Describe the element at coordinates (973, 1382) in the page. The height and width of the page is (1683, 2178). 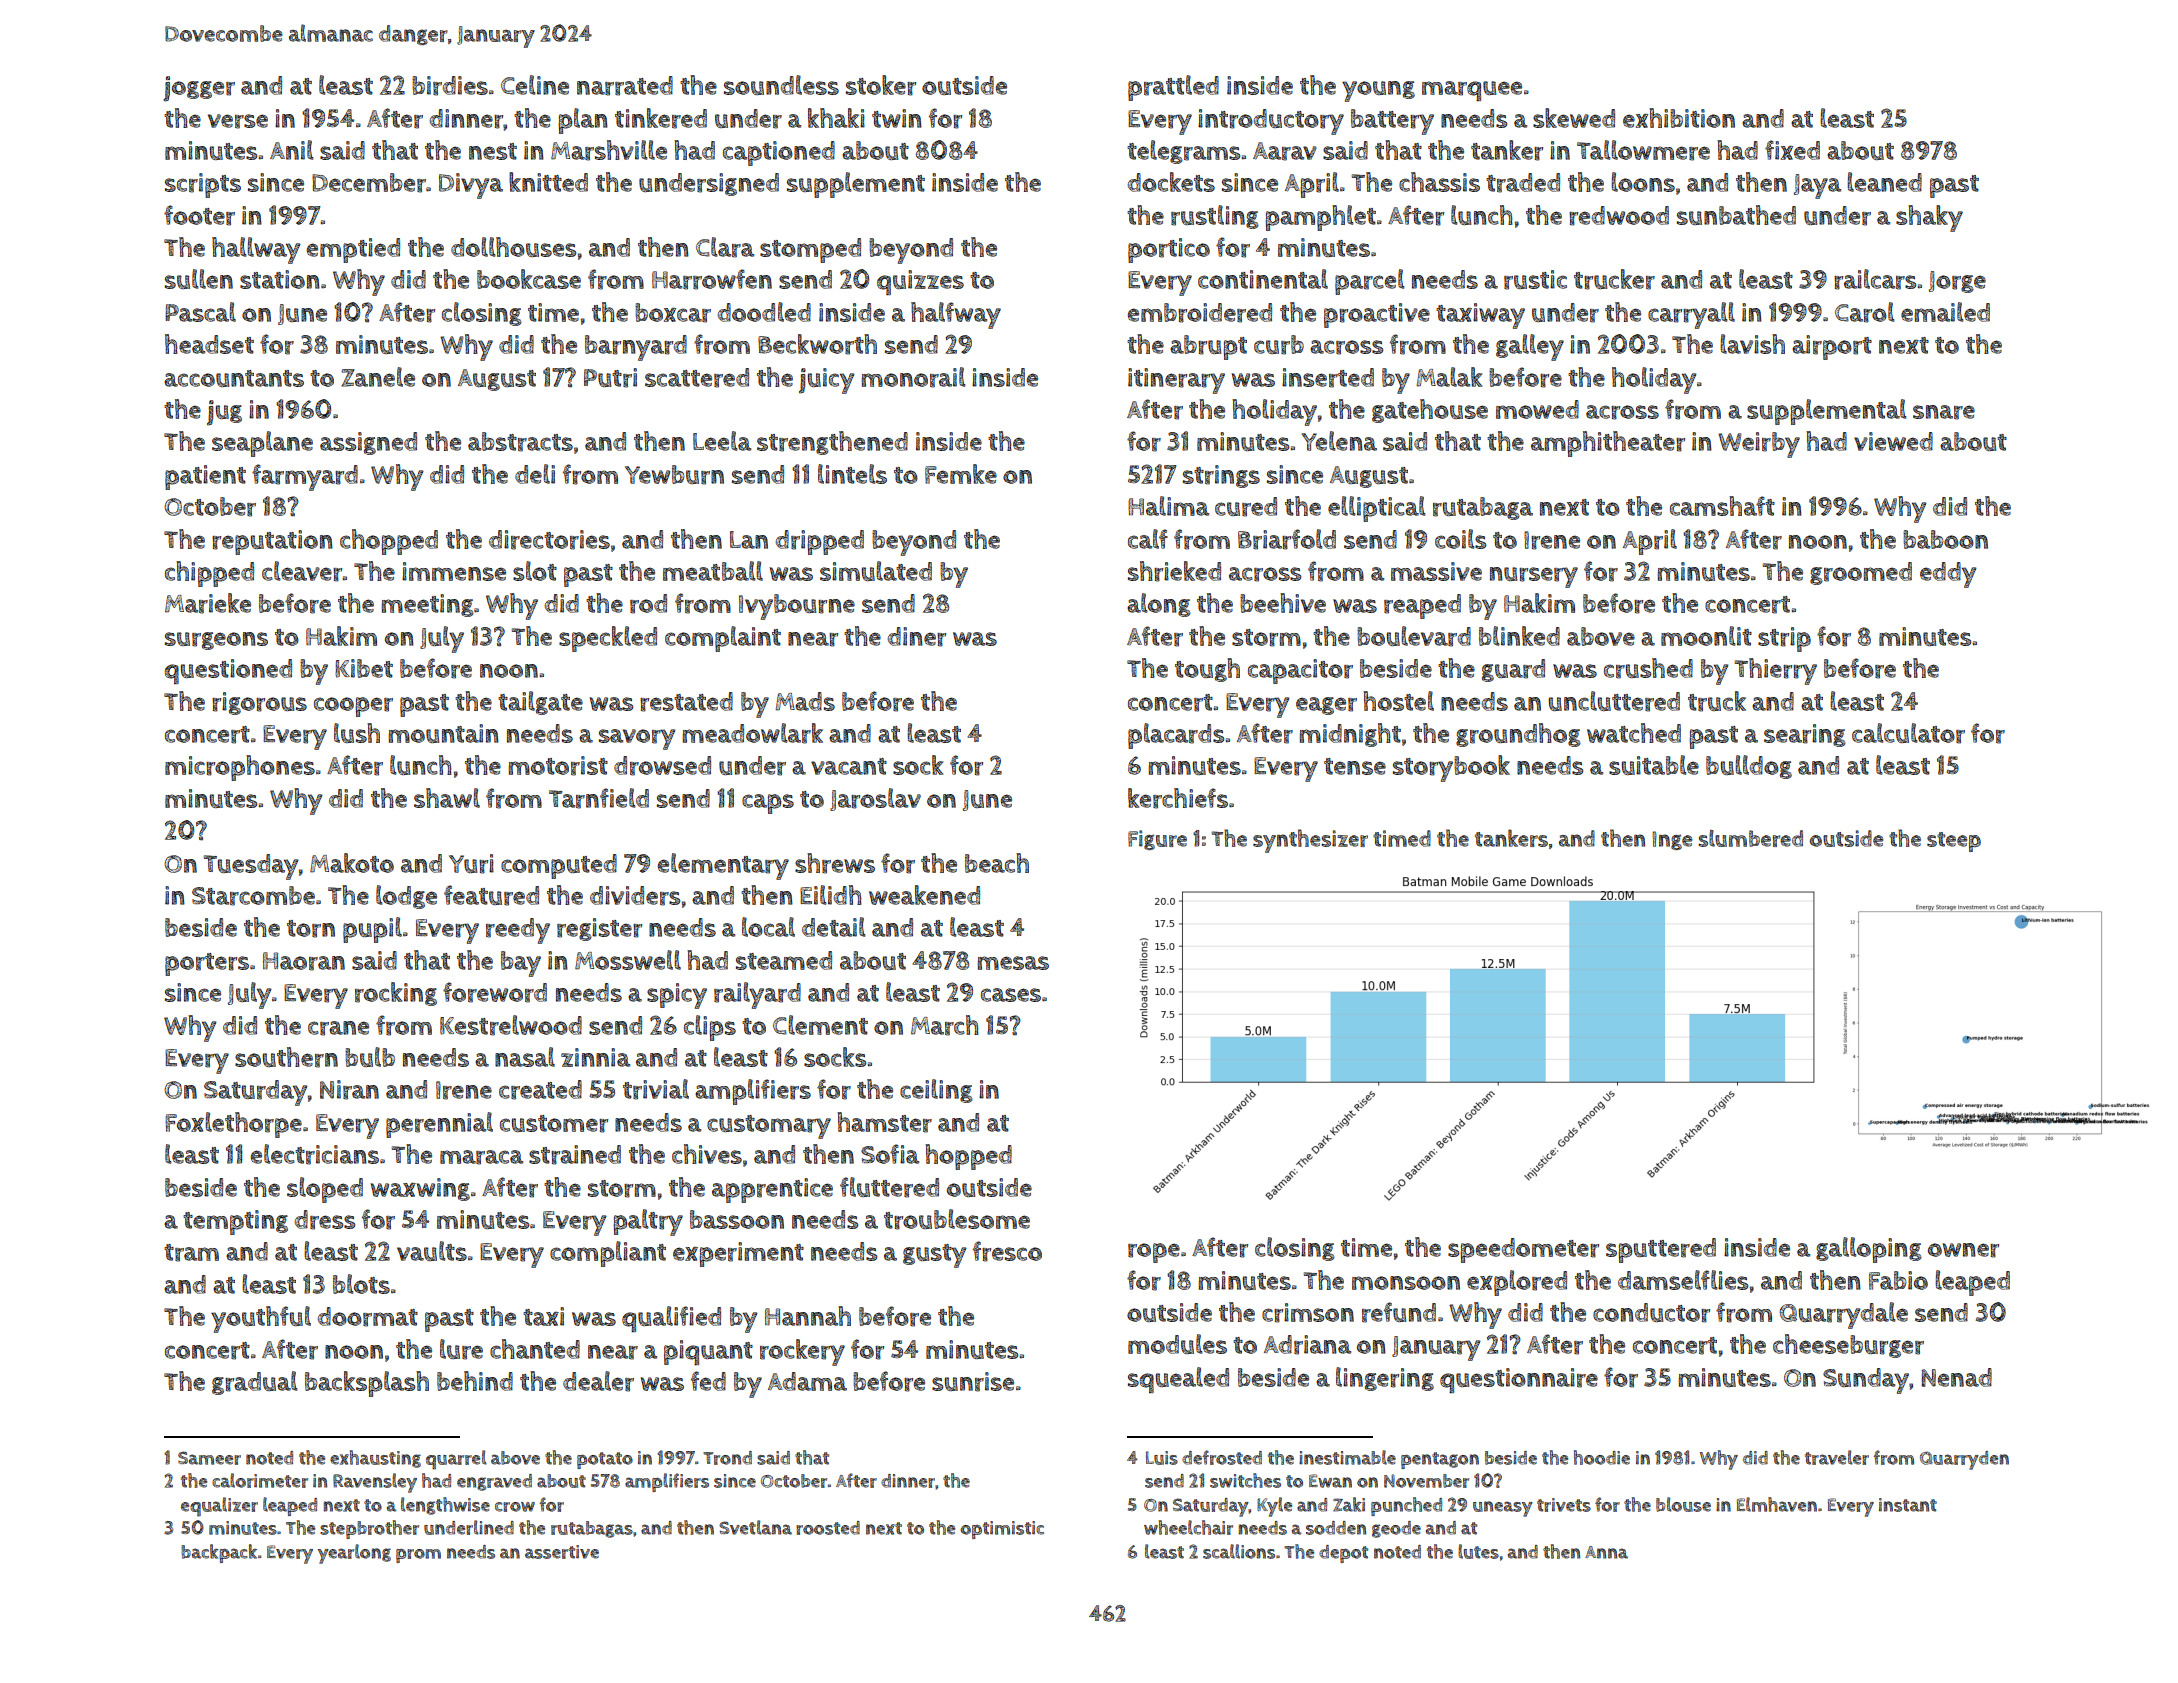
I see `sunrise` at that location.
